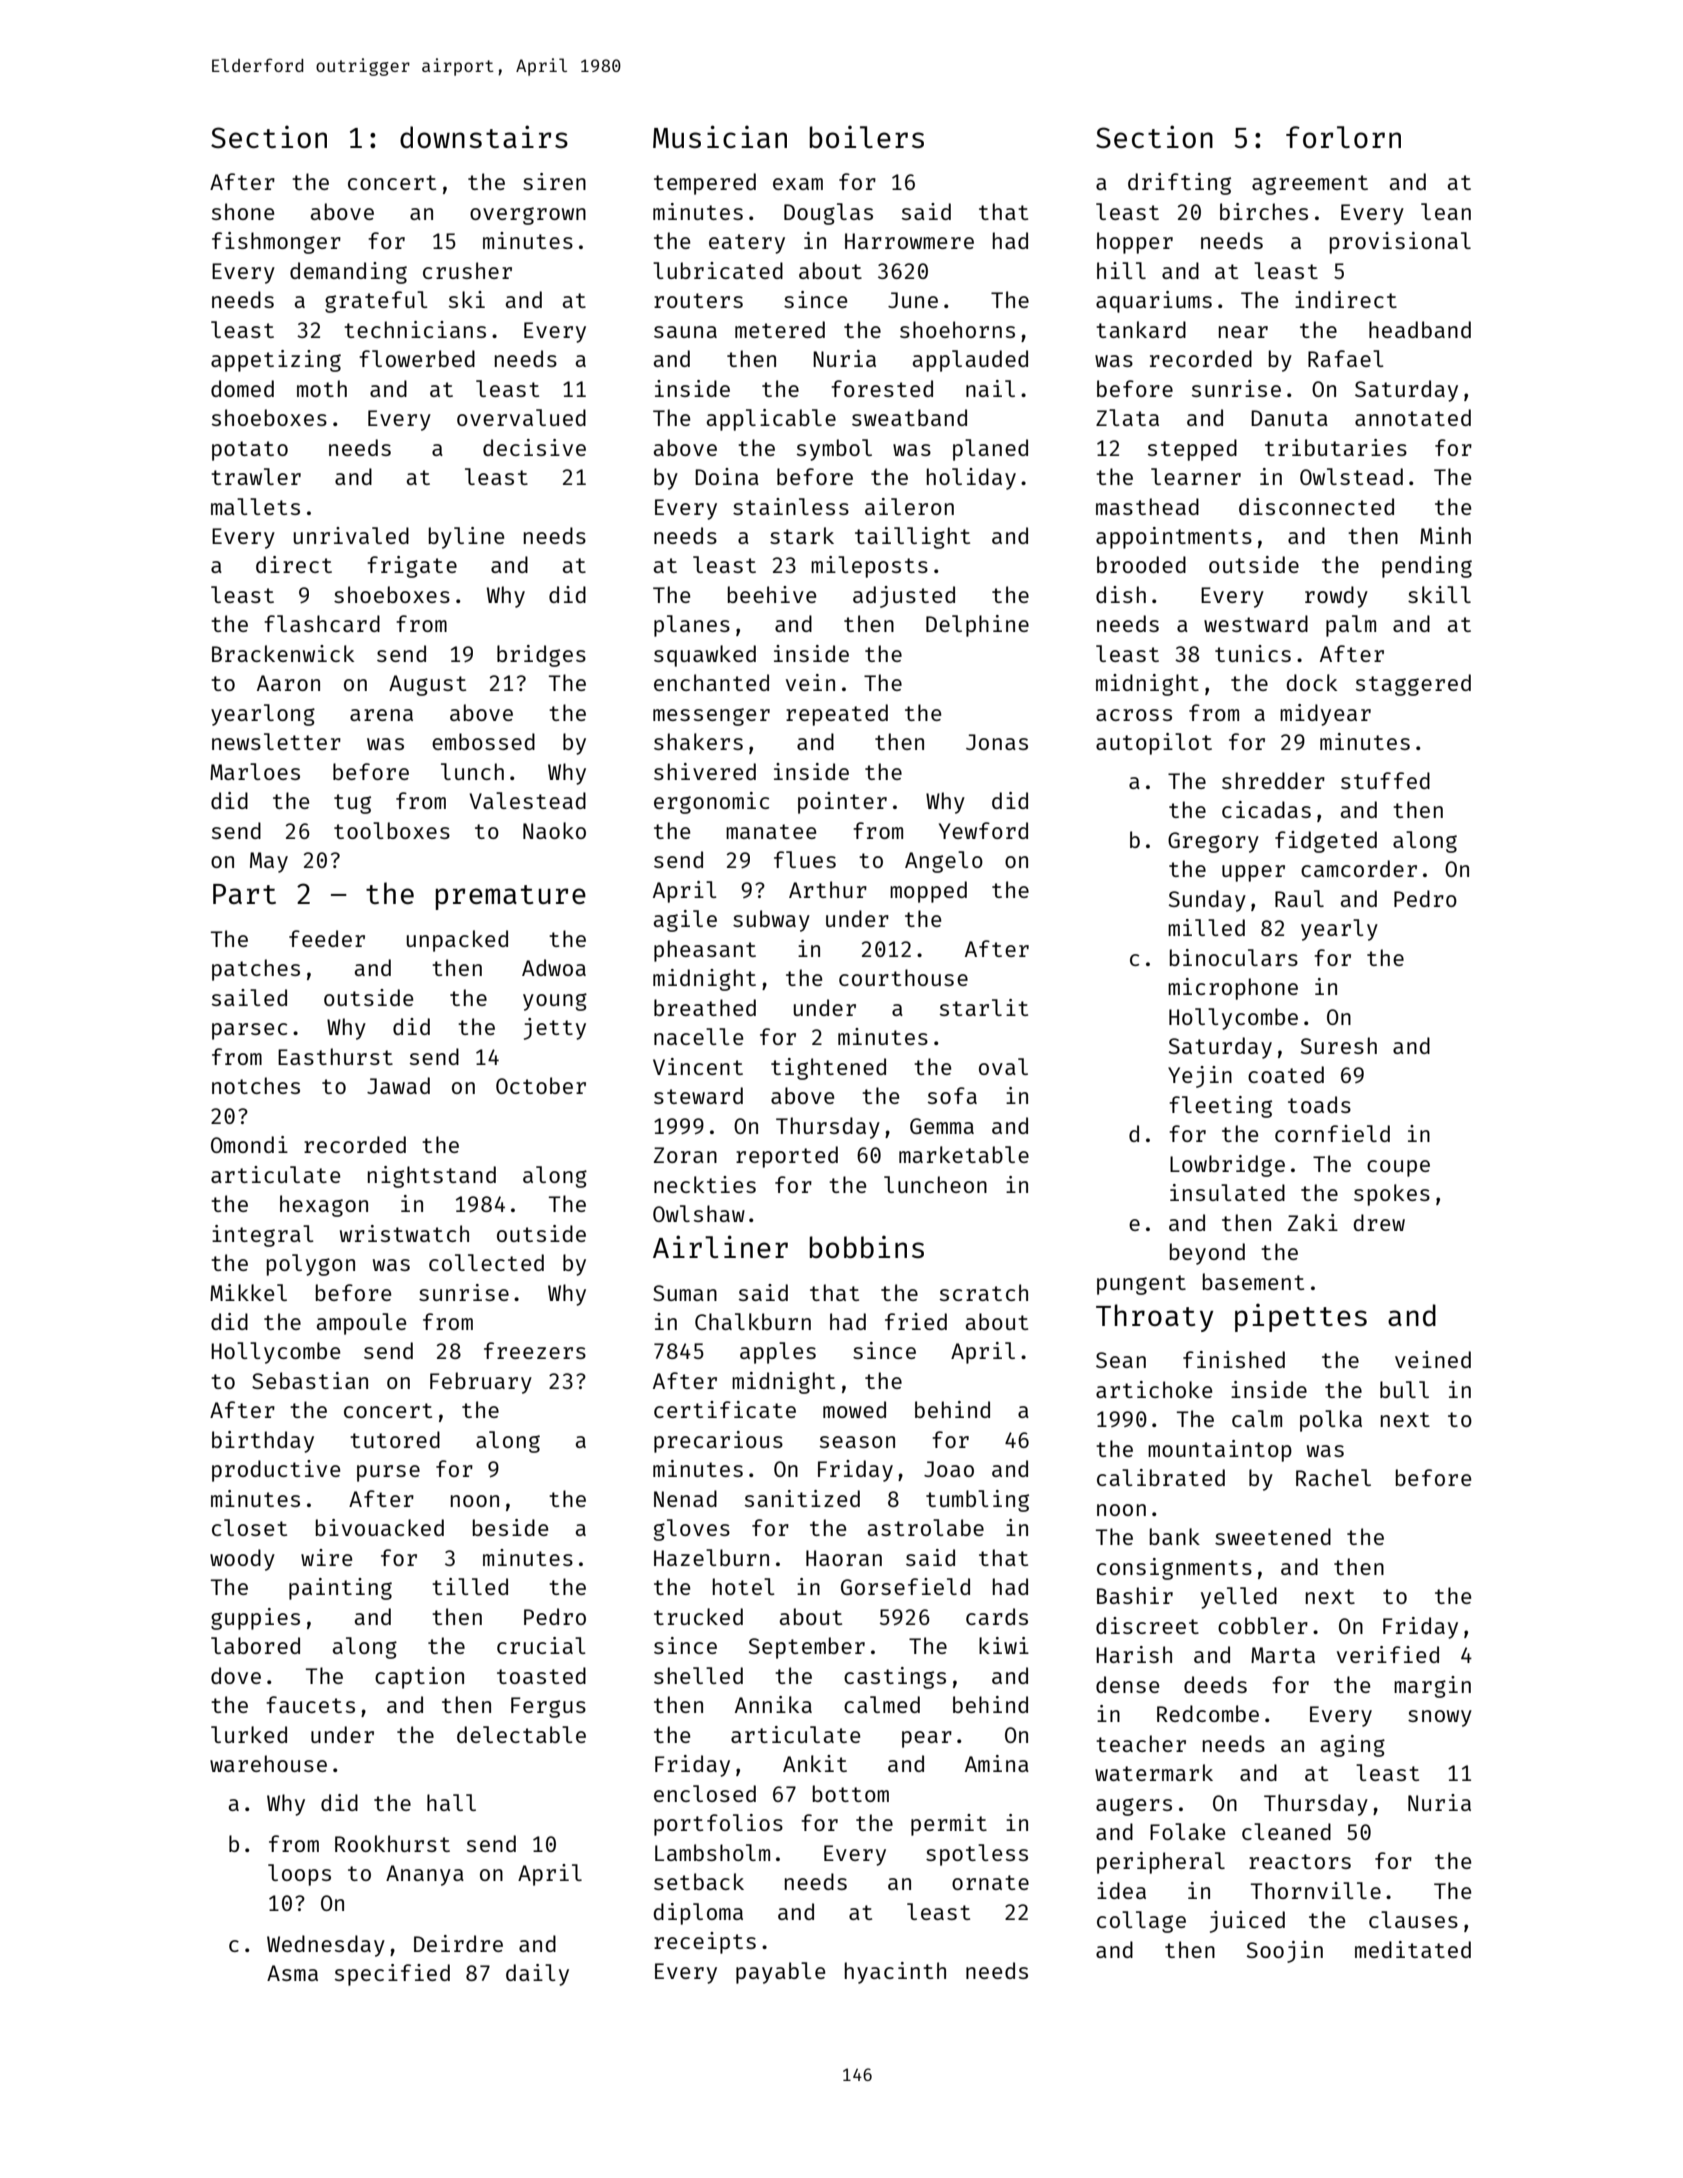 This document has width=1683, height=2178. What do you see at coordinates (984, 1007) in the document?
I see `starlit` at bounding box center [984, 1007].
